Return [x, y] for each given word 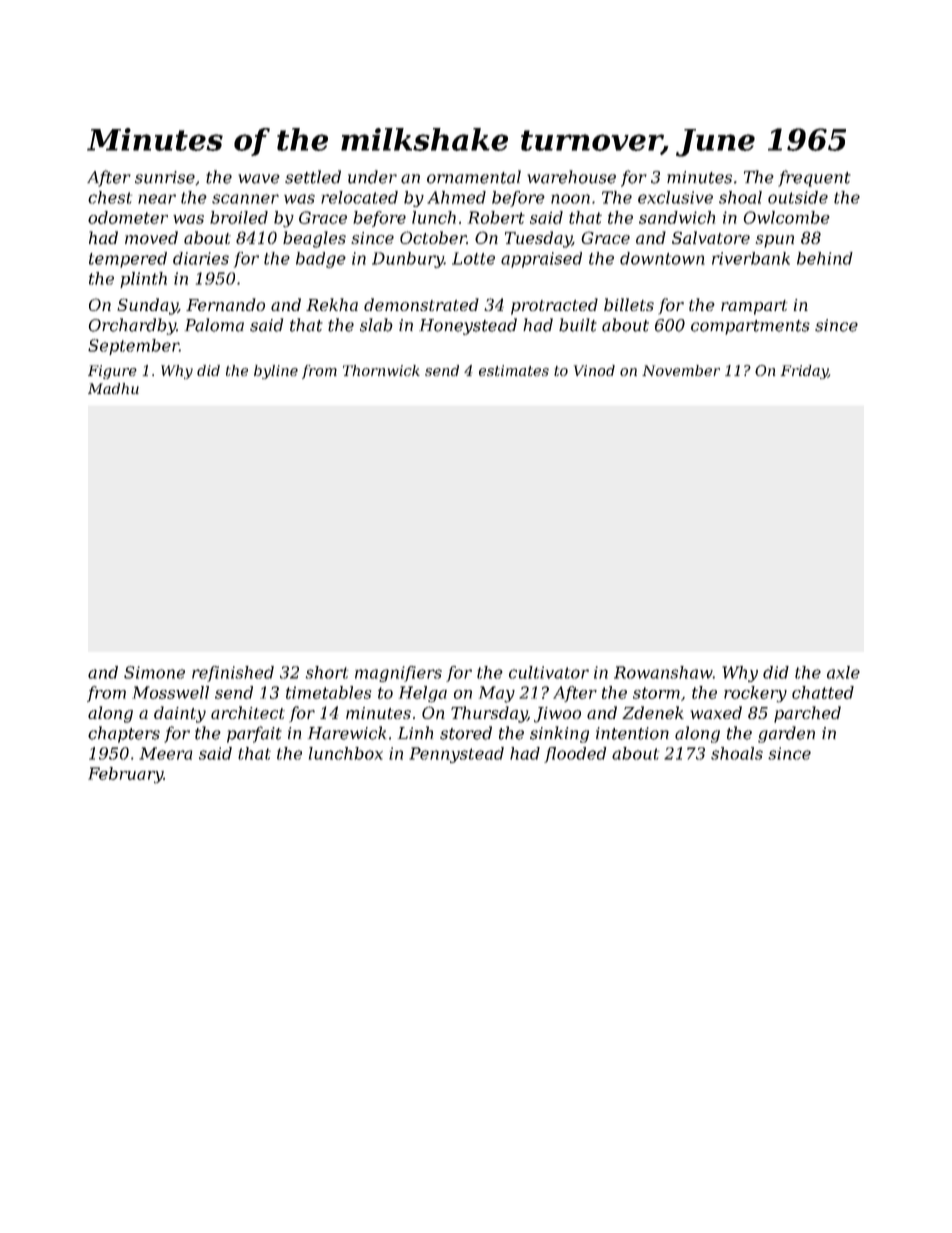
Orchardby [132, 326]
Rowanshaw [663, 672]
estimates [514, 370]
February [125, 775]
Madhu [113, 388]
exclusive [675, 197]
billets [629, 304]
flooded [575, 755]
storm [656, 693]
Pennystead [456, 755]
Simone [154, 672]
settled [313, 177]
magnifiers [398, 674]
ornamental [474, 177]
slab [376, 325]
